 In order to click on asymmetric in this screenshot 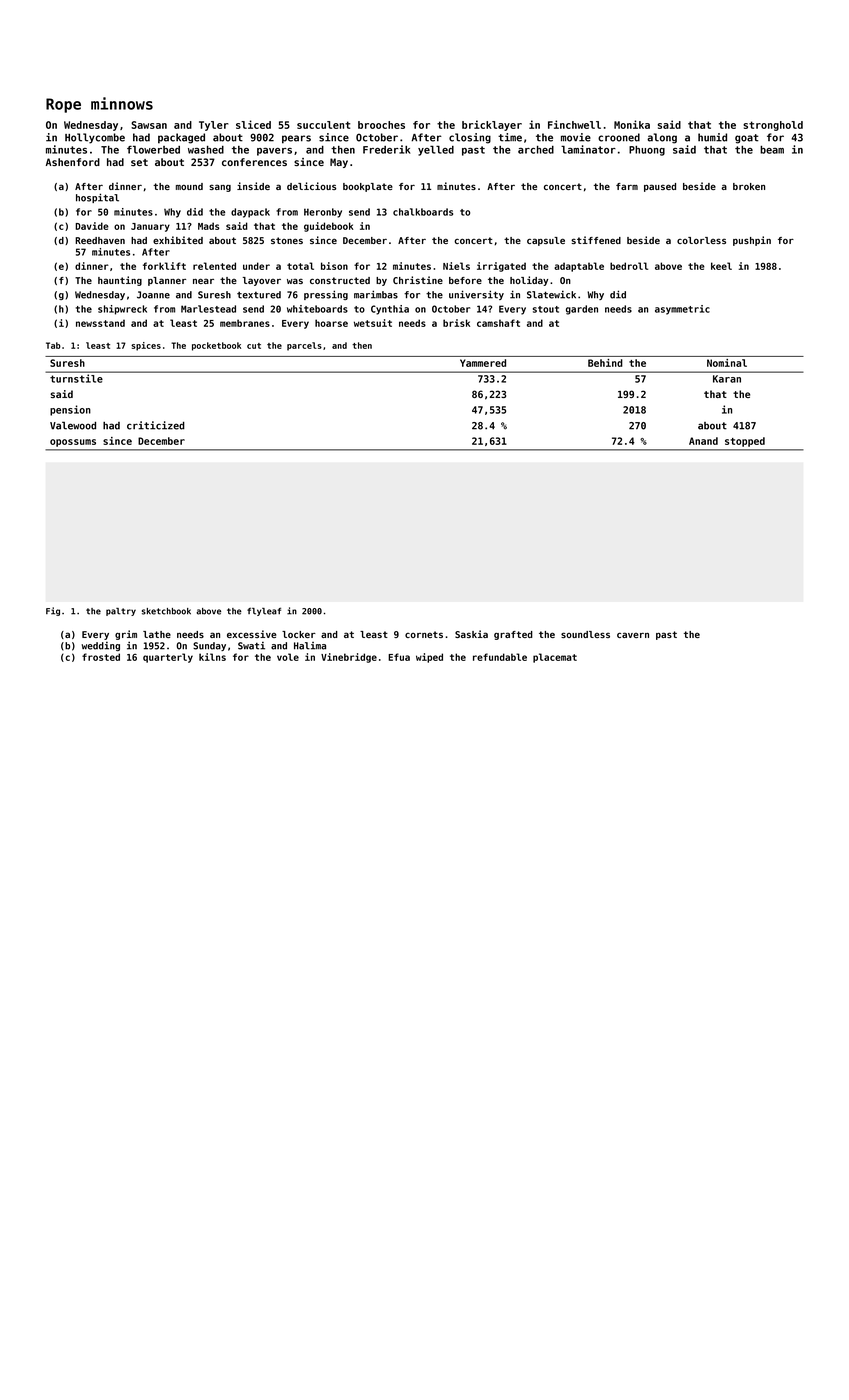, I will do `click(682, 310)`.
